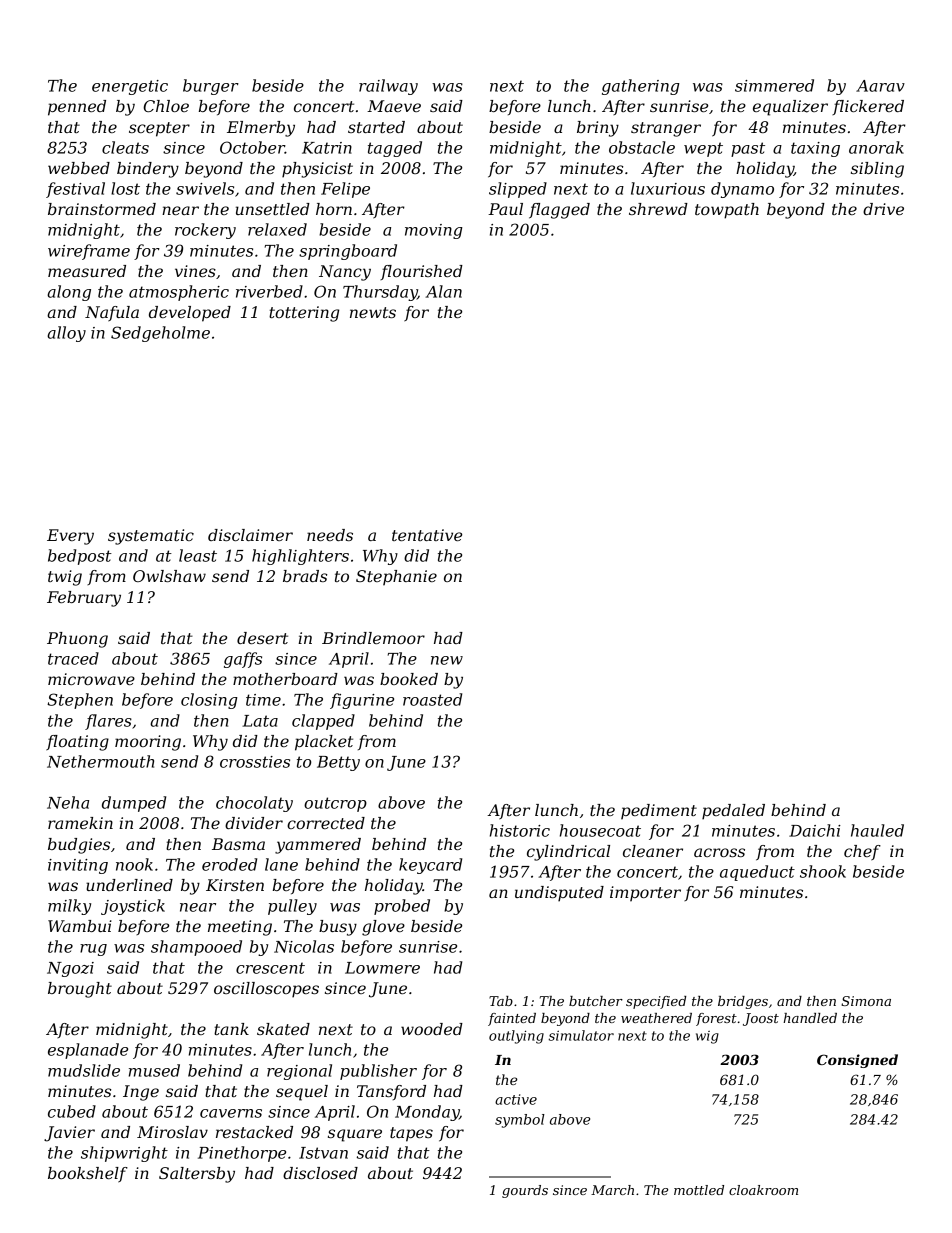 The image size is (952, 1233). Describe the element at coordinates (790, 108) in the screenshot. I see `equalizer` at that location.
